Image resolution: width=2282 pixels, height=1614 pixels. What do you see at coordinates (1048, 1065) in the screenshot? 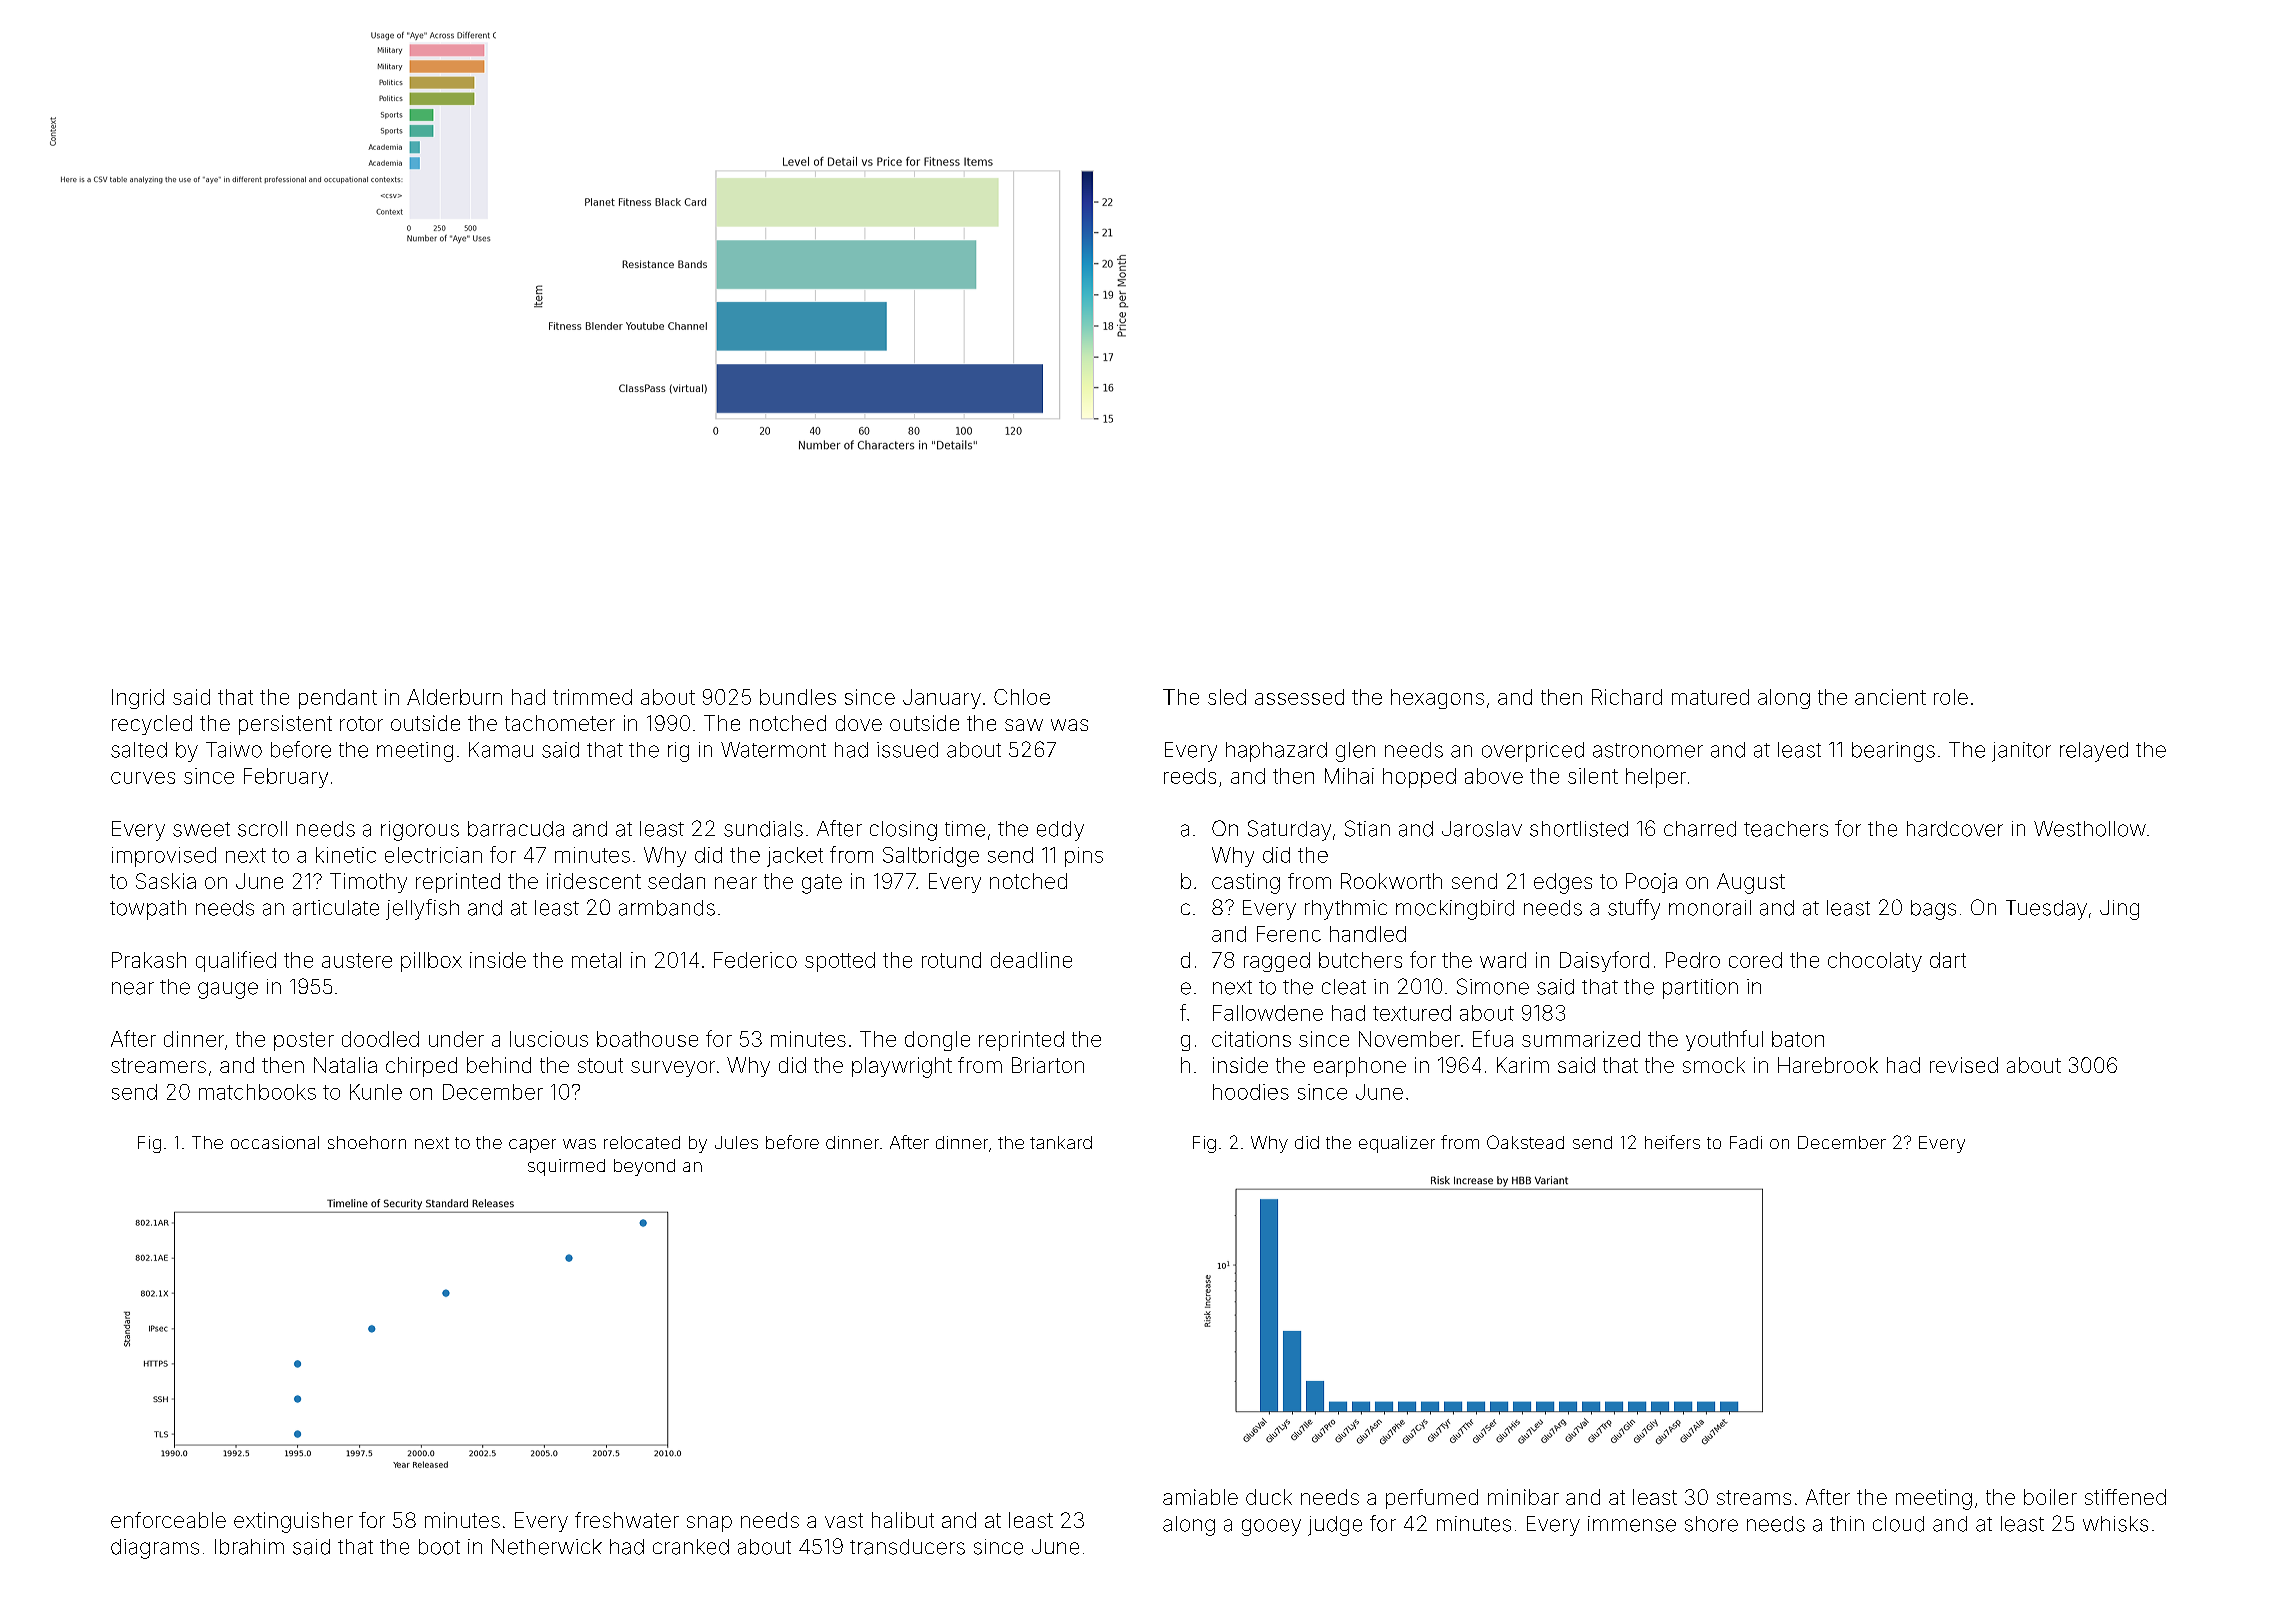
I see `Briarton` at bounding box center [1048, 1065].
